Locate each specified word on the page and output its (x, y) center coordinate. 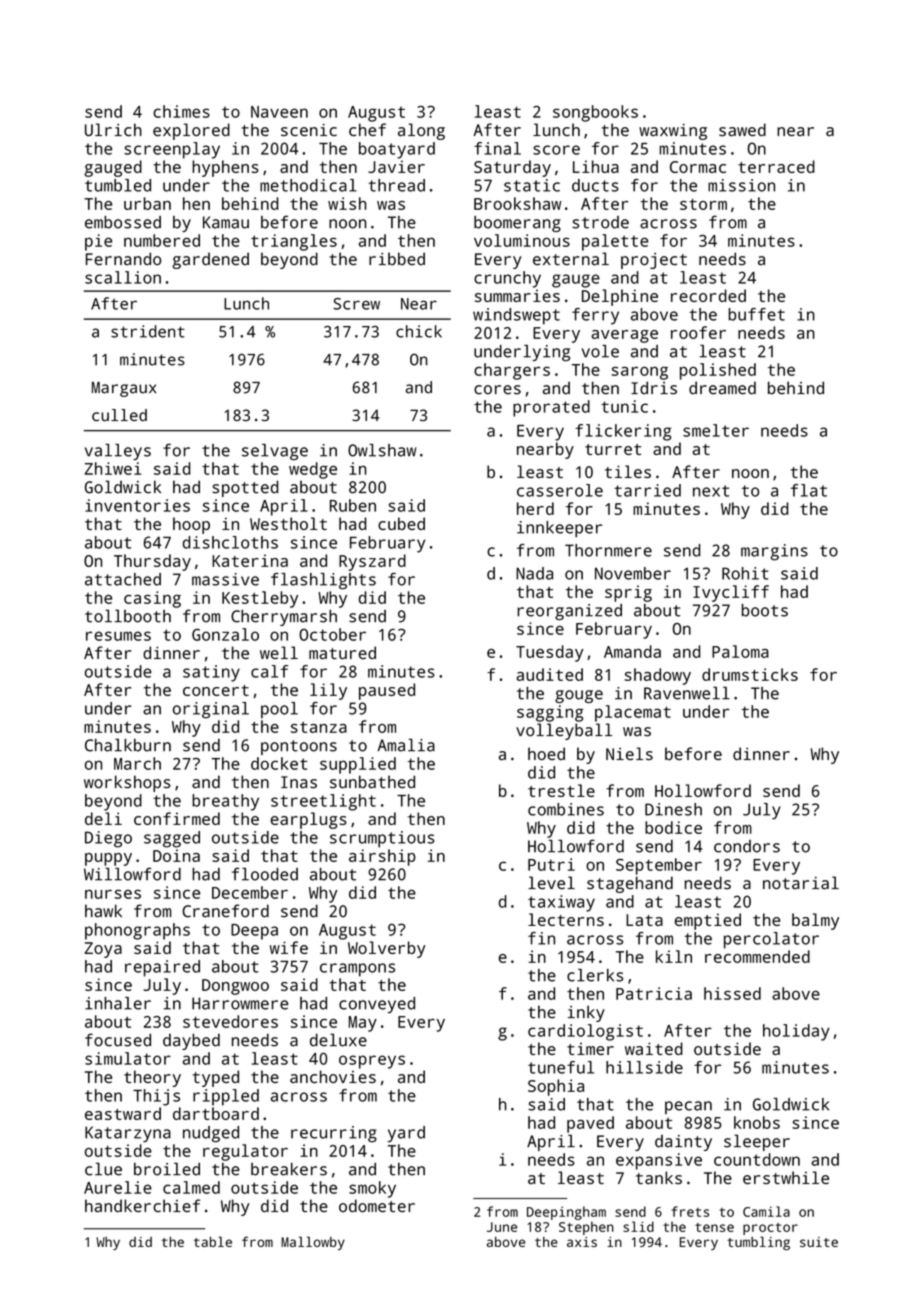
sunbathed (372, 782)
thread (396, 185)
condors (747, 846)
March (137, 763)
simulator (128, 1058)
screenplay (172, 150)
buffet (756, 314)
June (502, 1227)
